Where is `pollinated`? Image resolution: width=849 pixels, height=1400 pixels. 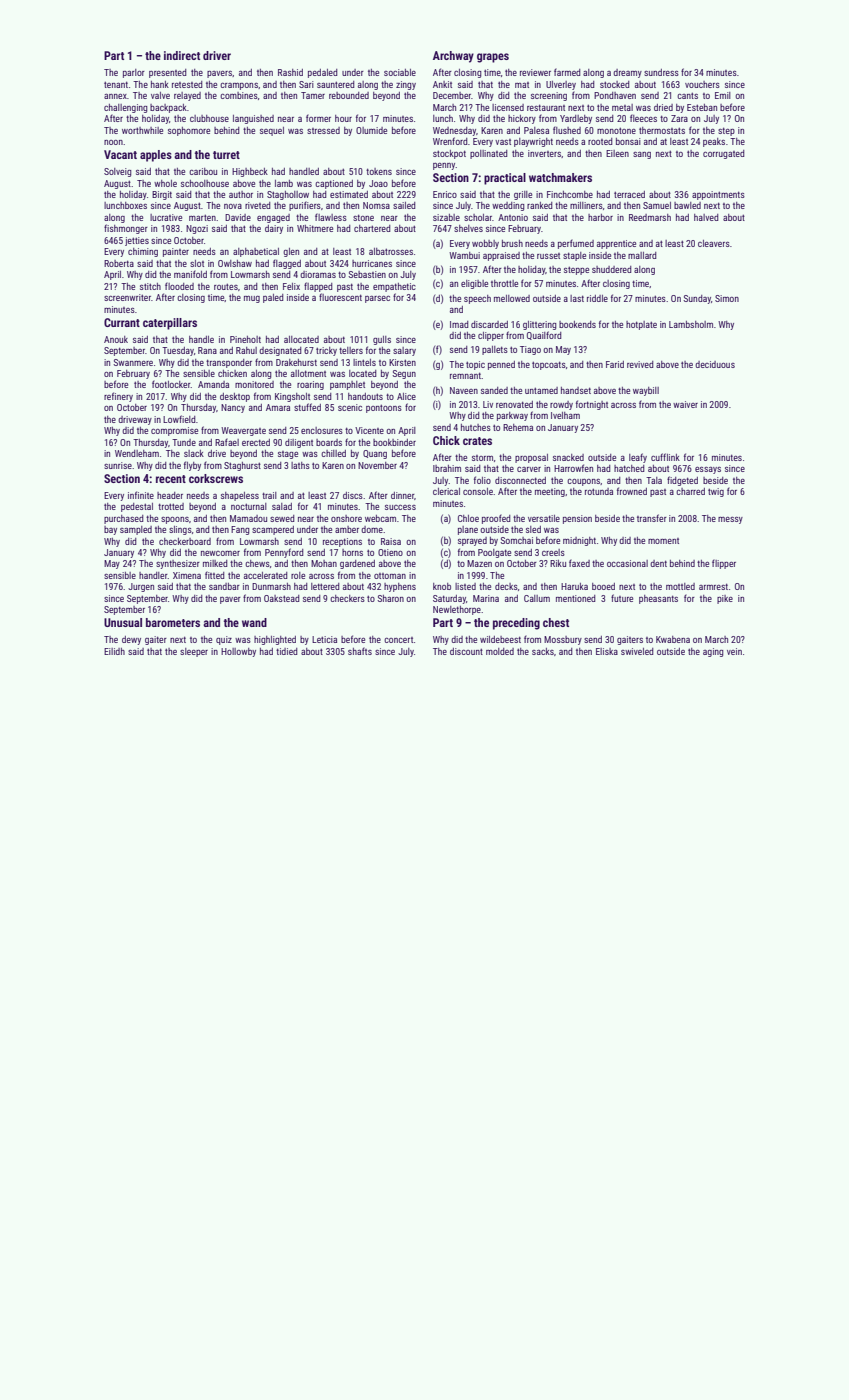 pollinated is located at coordinates (489, 154).
